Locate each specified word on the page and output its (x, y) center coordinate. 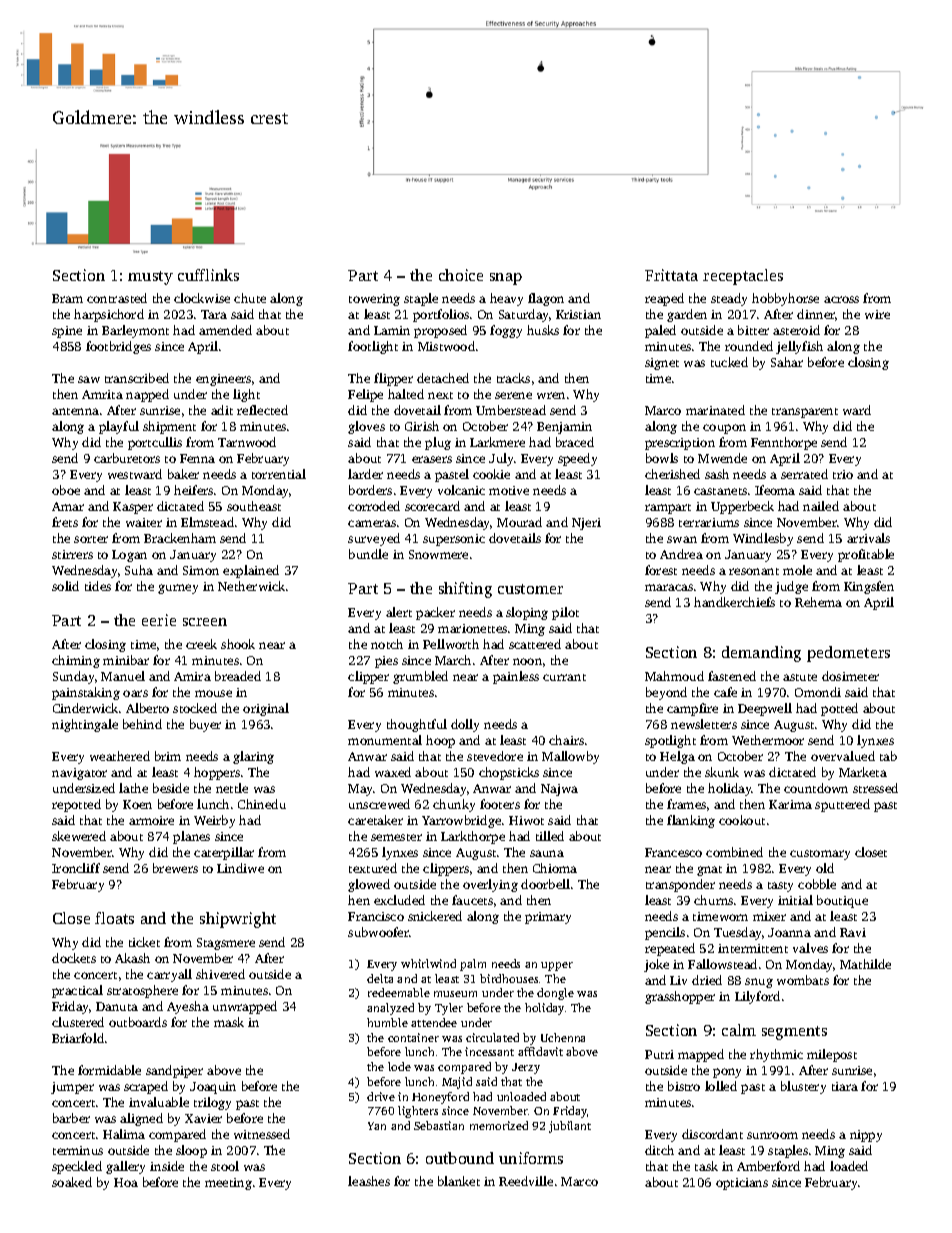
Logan (129, 556)
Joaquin (213, 1088)
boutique (842, 901)
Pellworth (451, 644)
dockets (74, 958)
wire (877, 314)
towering (374, 300)
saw (89, 379)
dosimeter (850, 676)
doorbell (545, 884)
